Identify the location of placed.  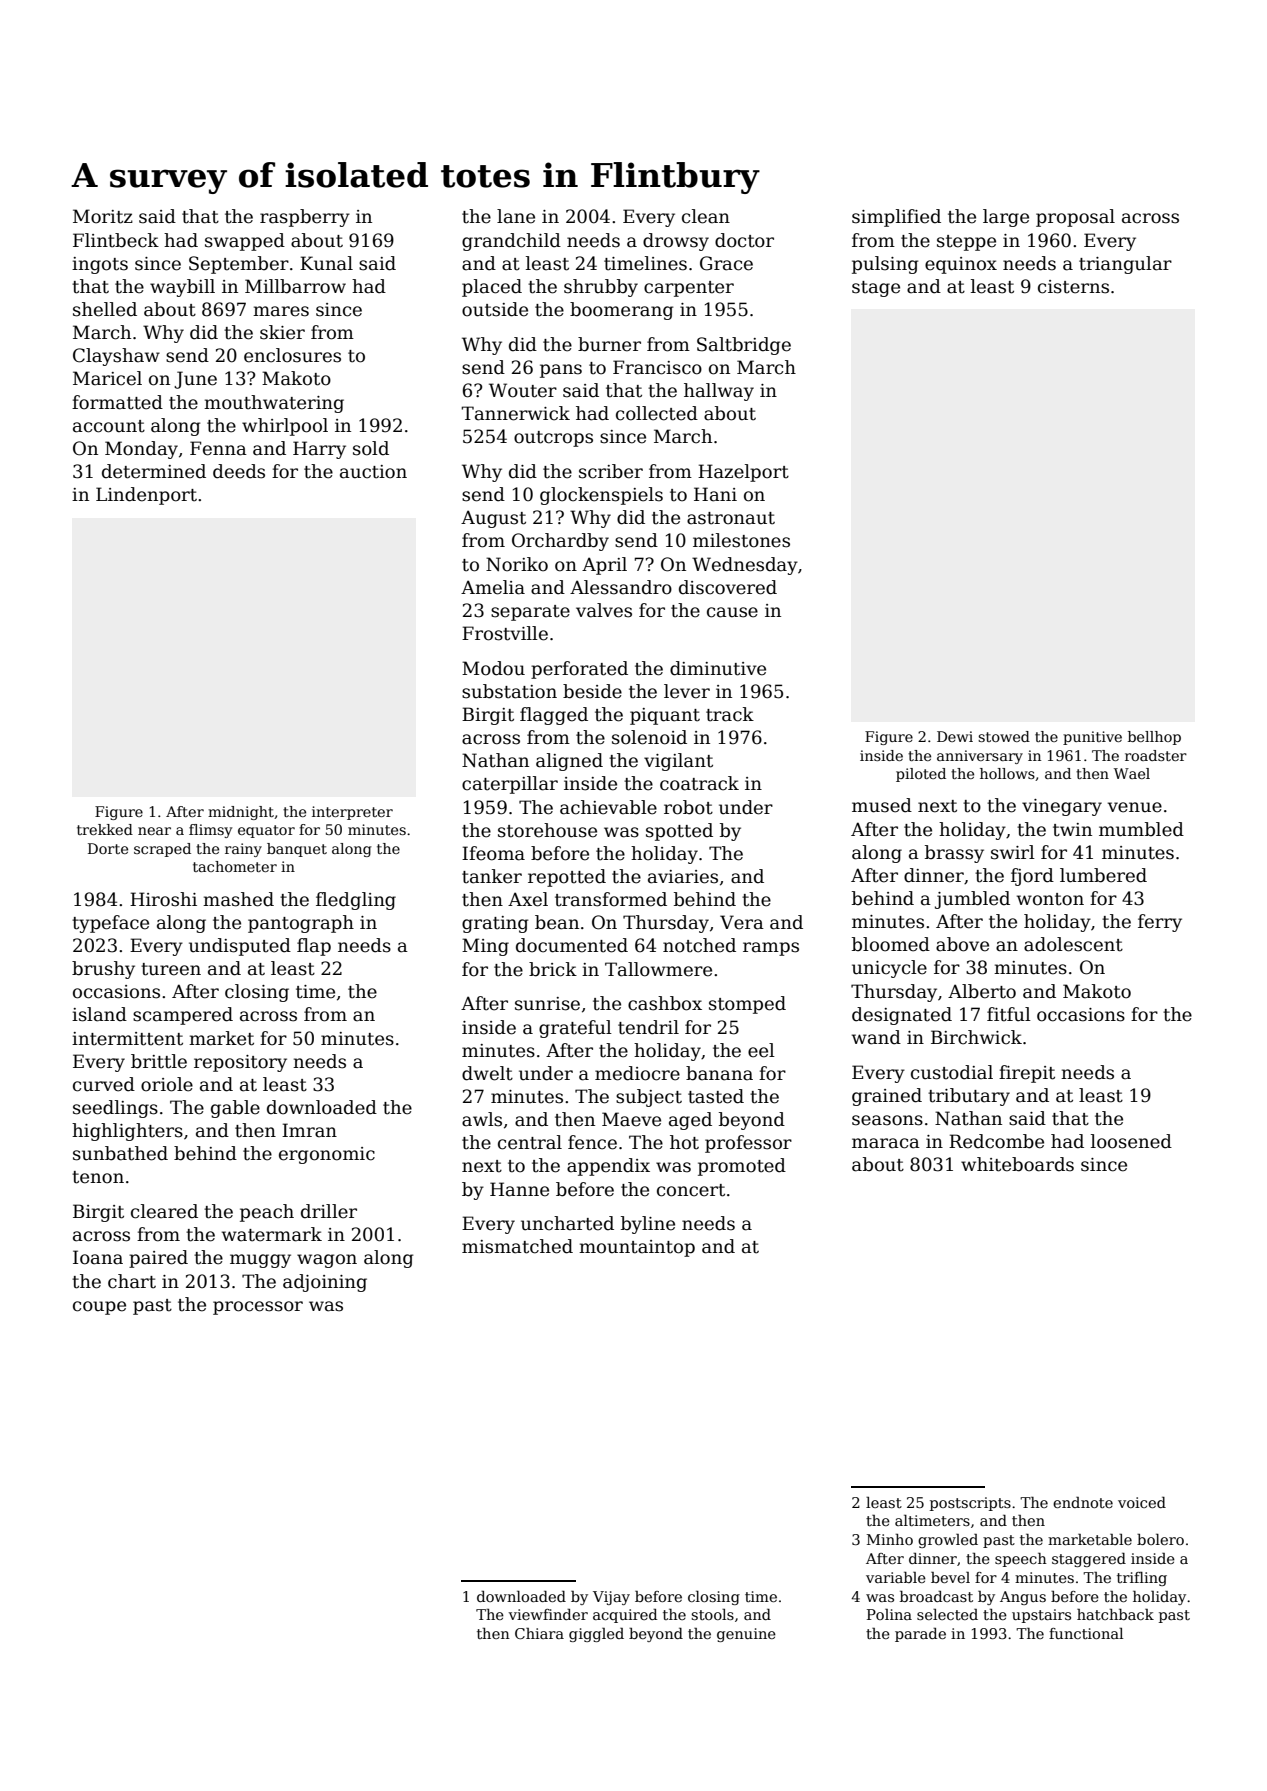
(492, 288).
